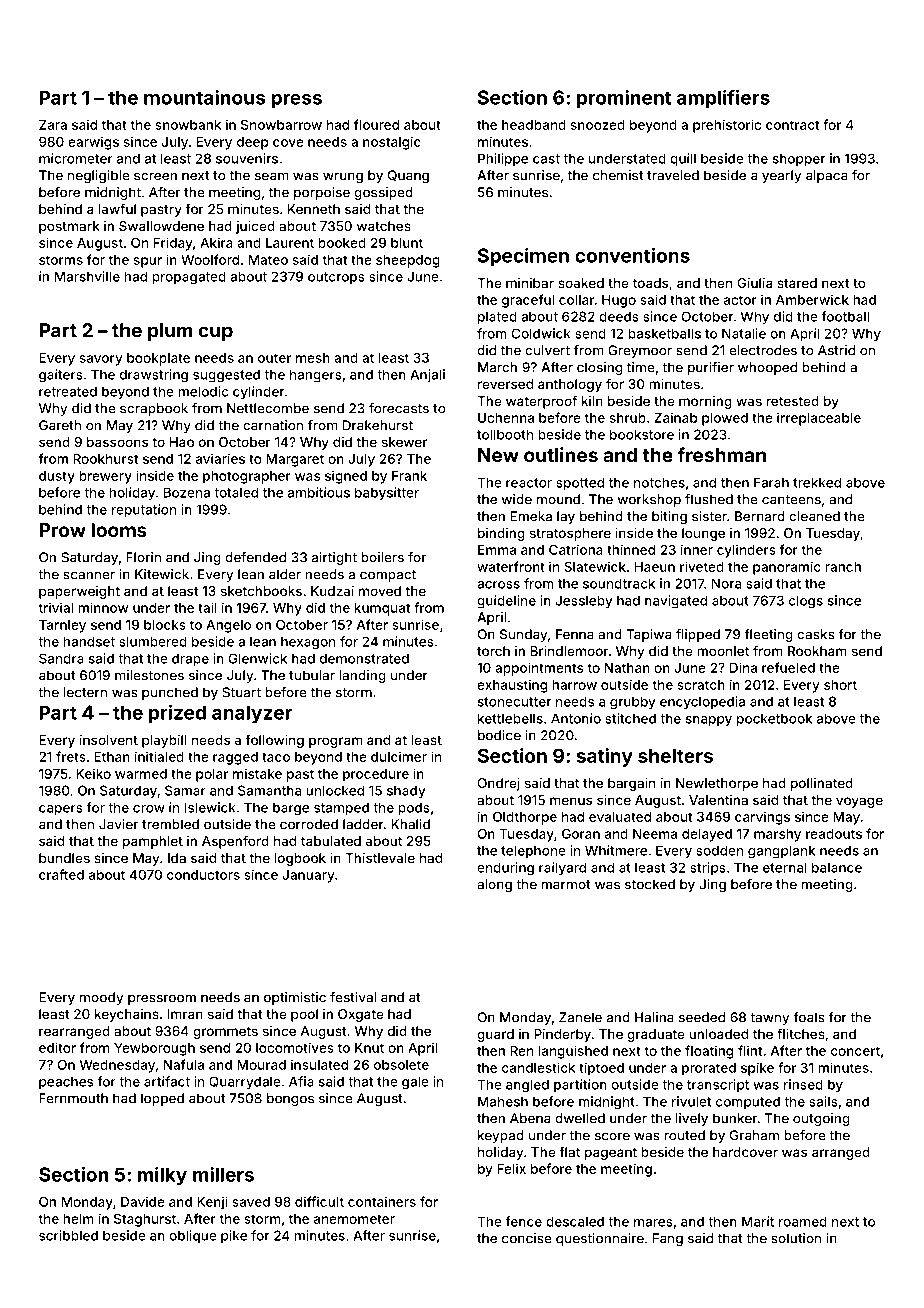 Image resolution: width=924 pixels, height=1308 pixels. Describe the element at coordinates (675, 756) in the screenshot. I see `shelters` at that location.
